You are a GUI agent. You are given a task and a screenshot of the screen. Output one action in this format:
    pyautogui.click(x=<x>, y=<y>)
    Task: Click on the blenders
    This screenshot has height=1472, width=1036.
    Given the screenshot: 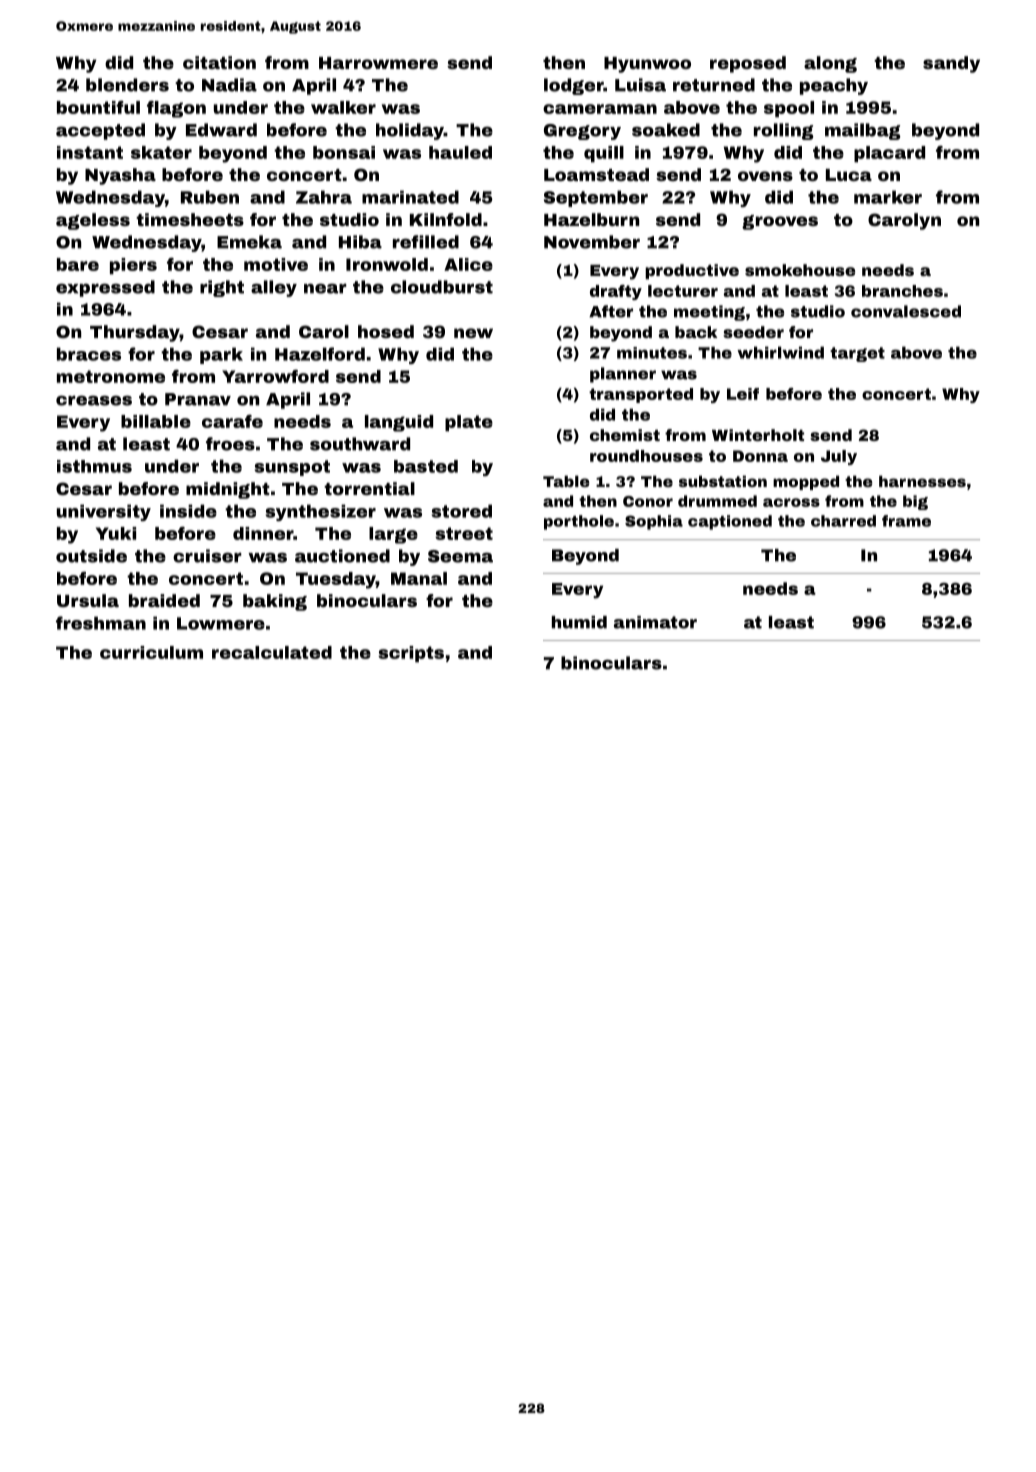 What is the action you would take?
    pyautogui.click(x=127, y=85)
